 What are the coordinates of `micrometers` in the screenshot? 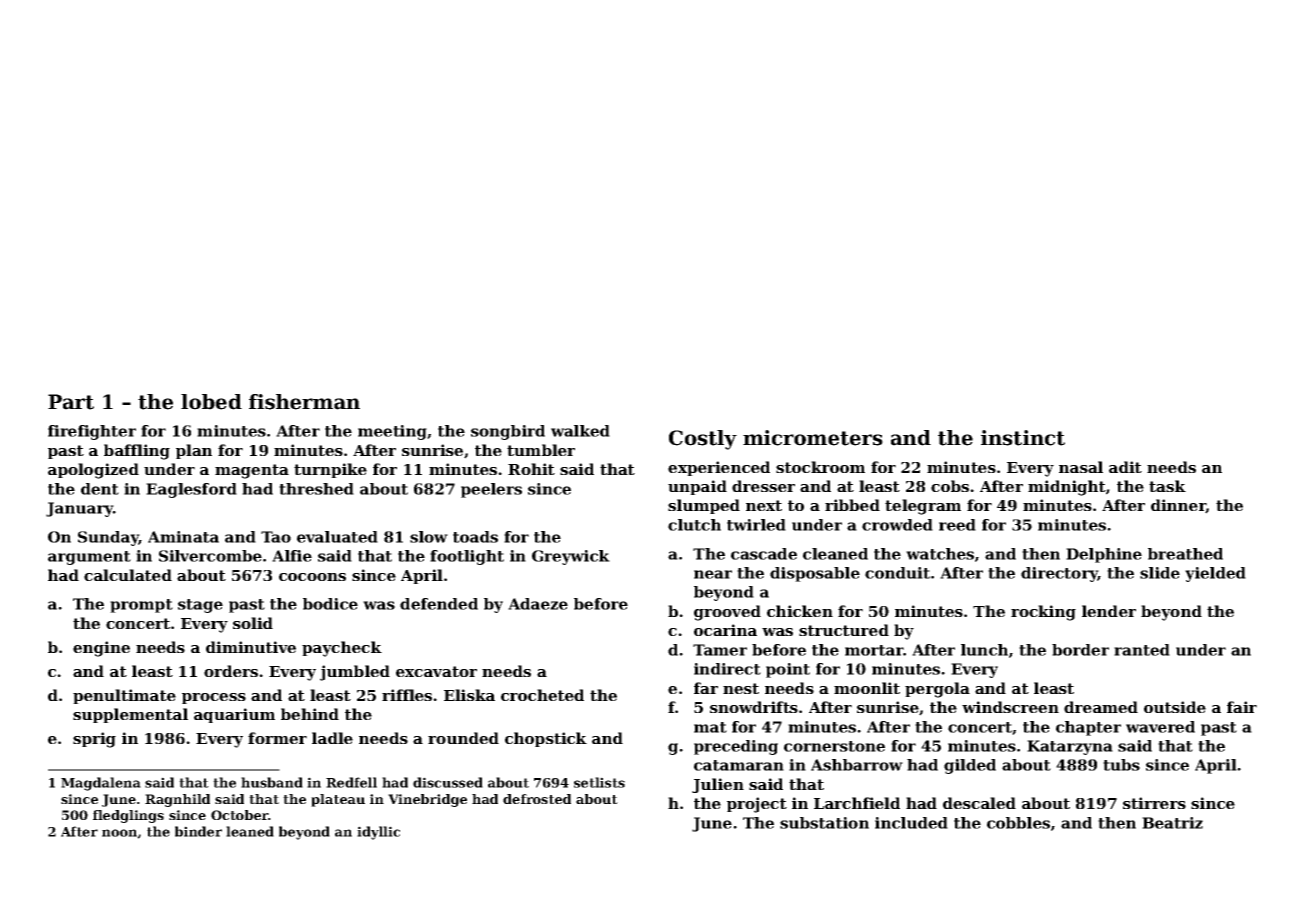 It's located at (813, 438).
